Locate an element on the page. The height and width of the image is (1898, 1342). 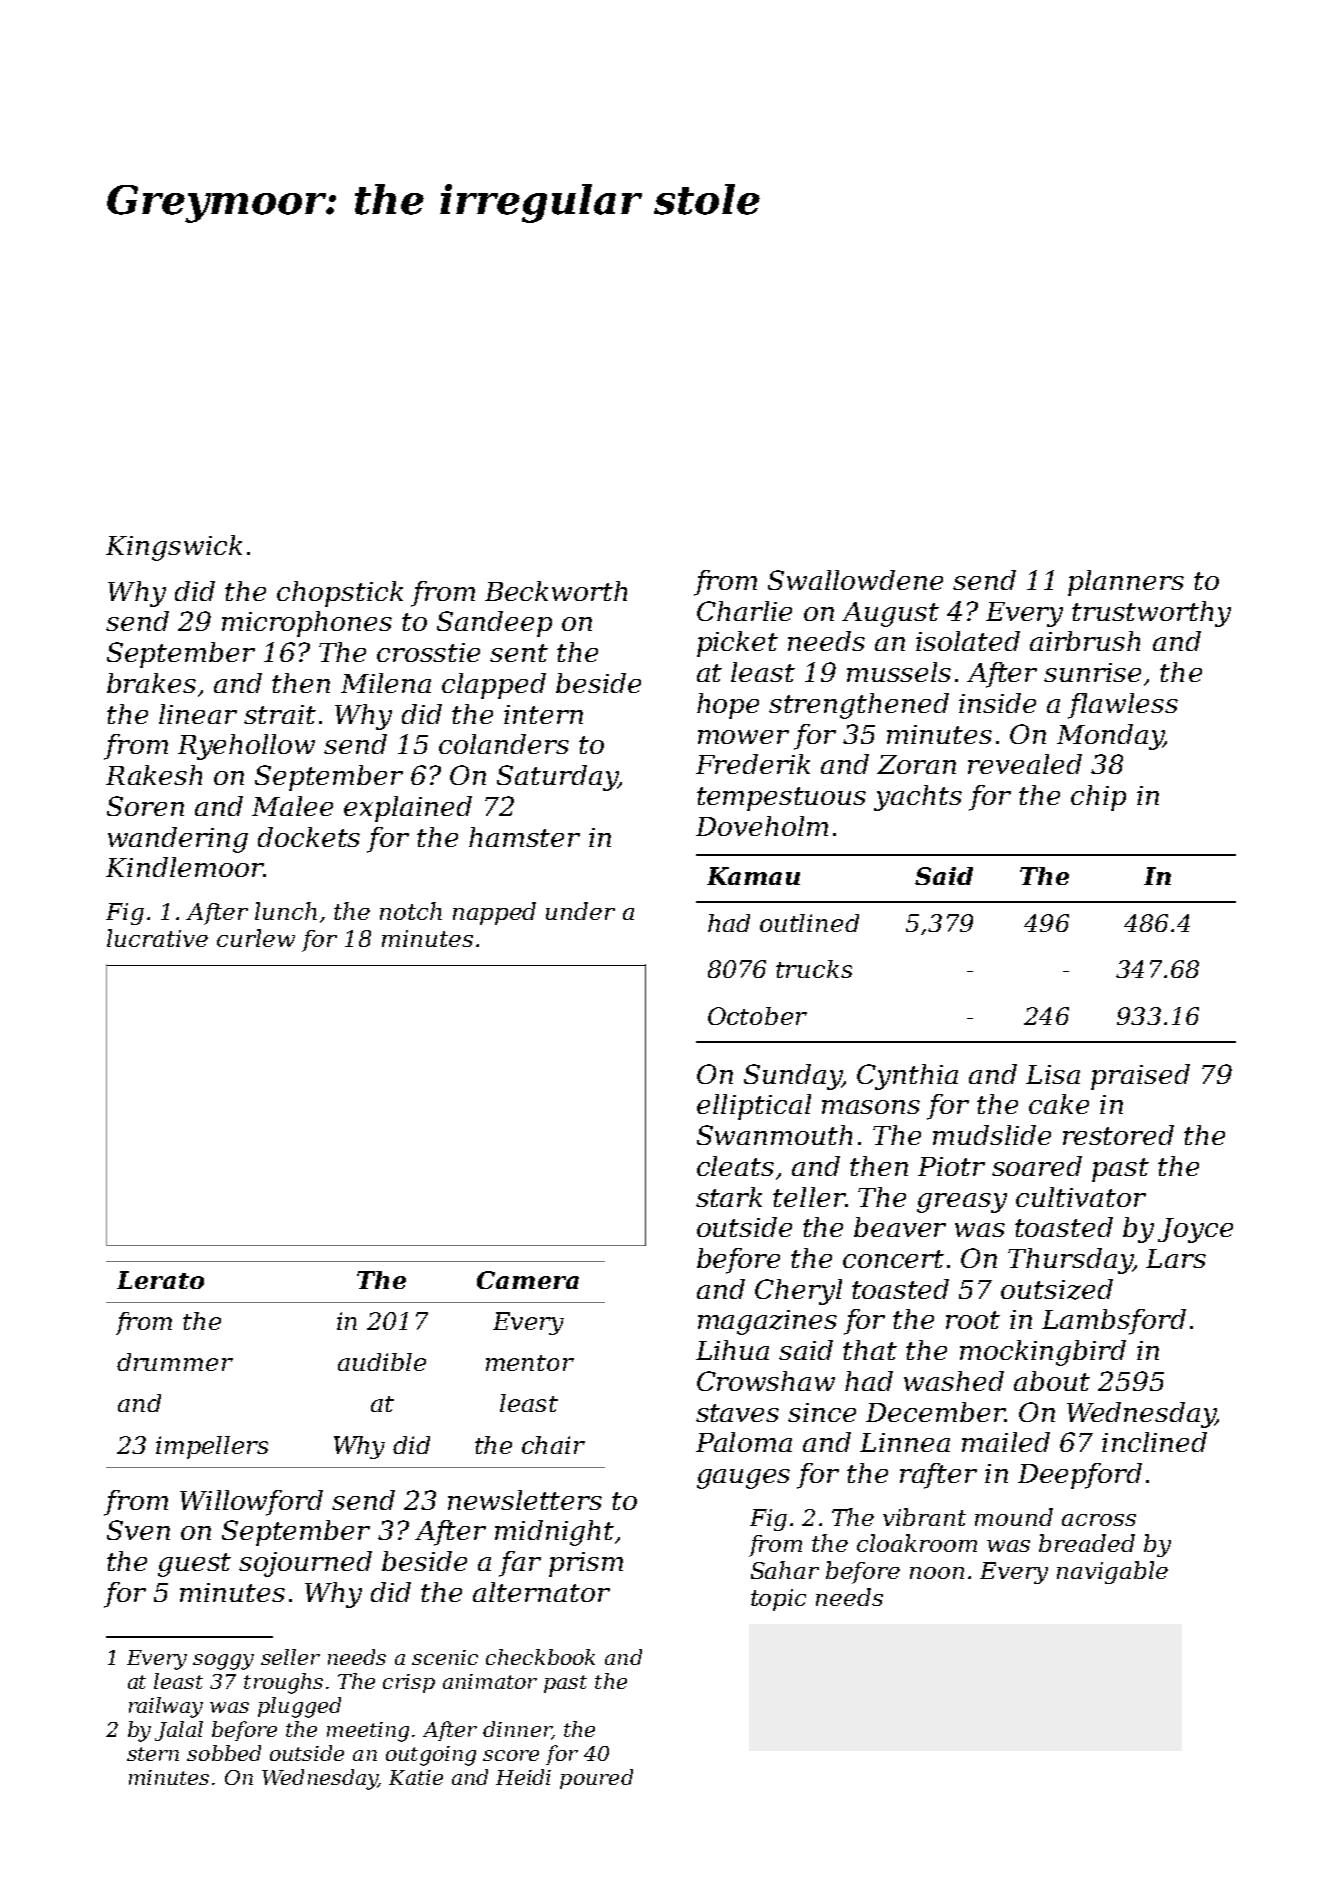
lucrative is located at coordinates (157, 938).
